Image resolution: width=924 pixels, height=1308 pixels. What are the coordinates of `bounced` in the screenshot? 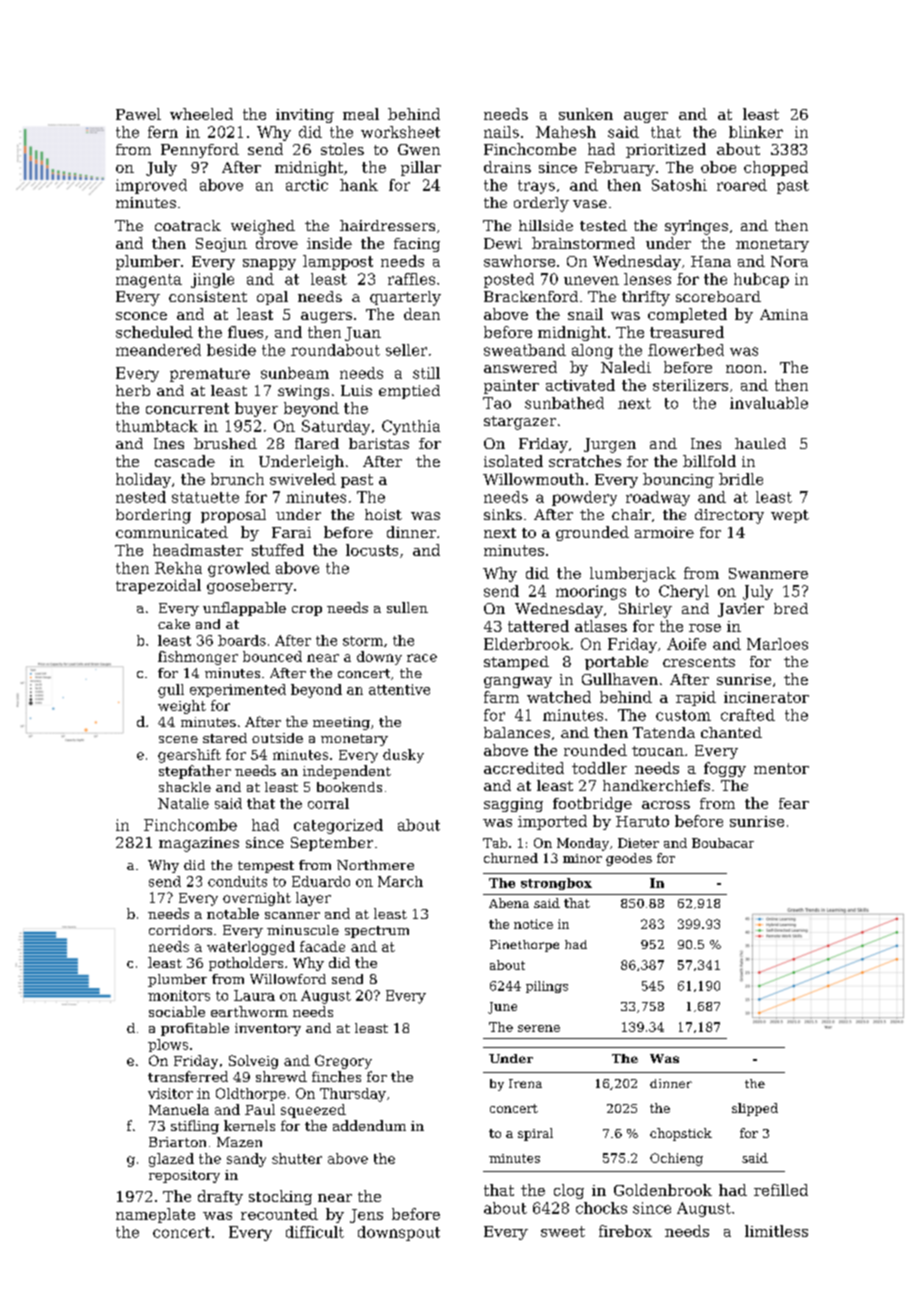 It's located at (272, 656).
